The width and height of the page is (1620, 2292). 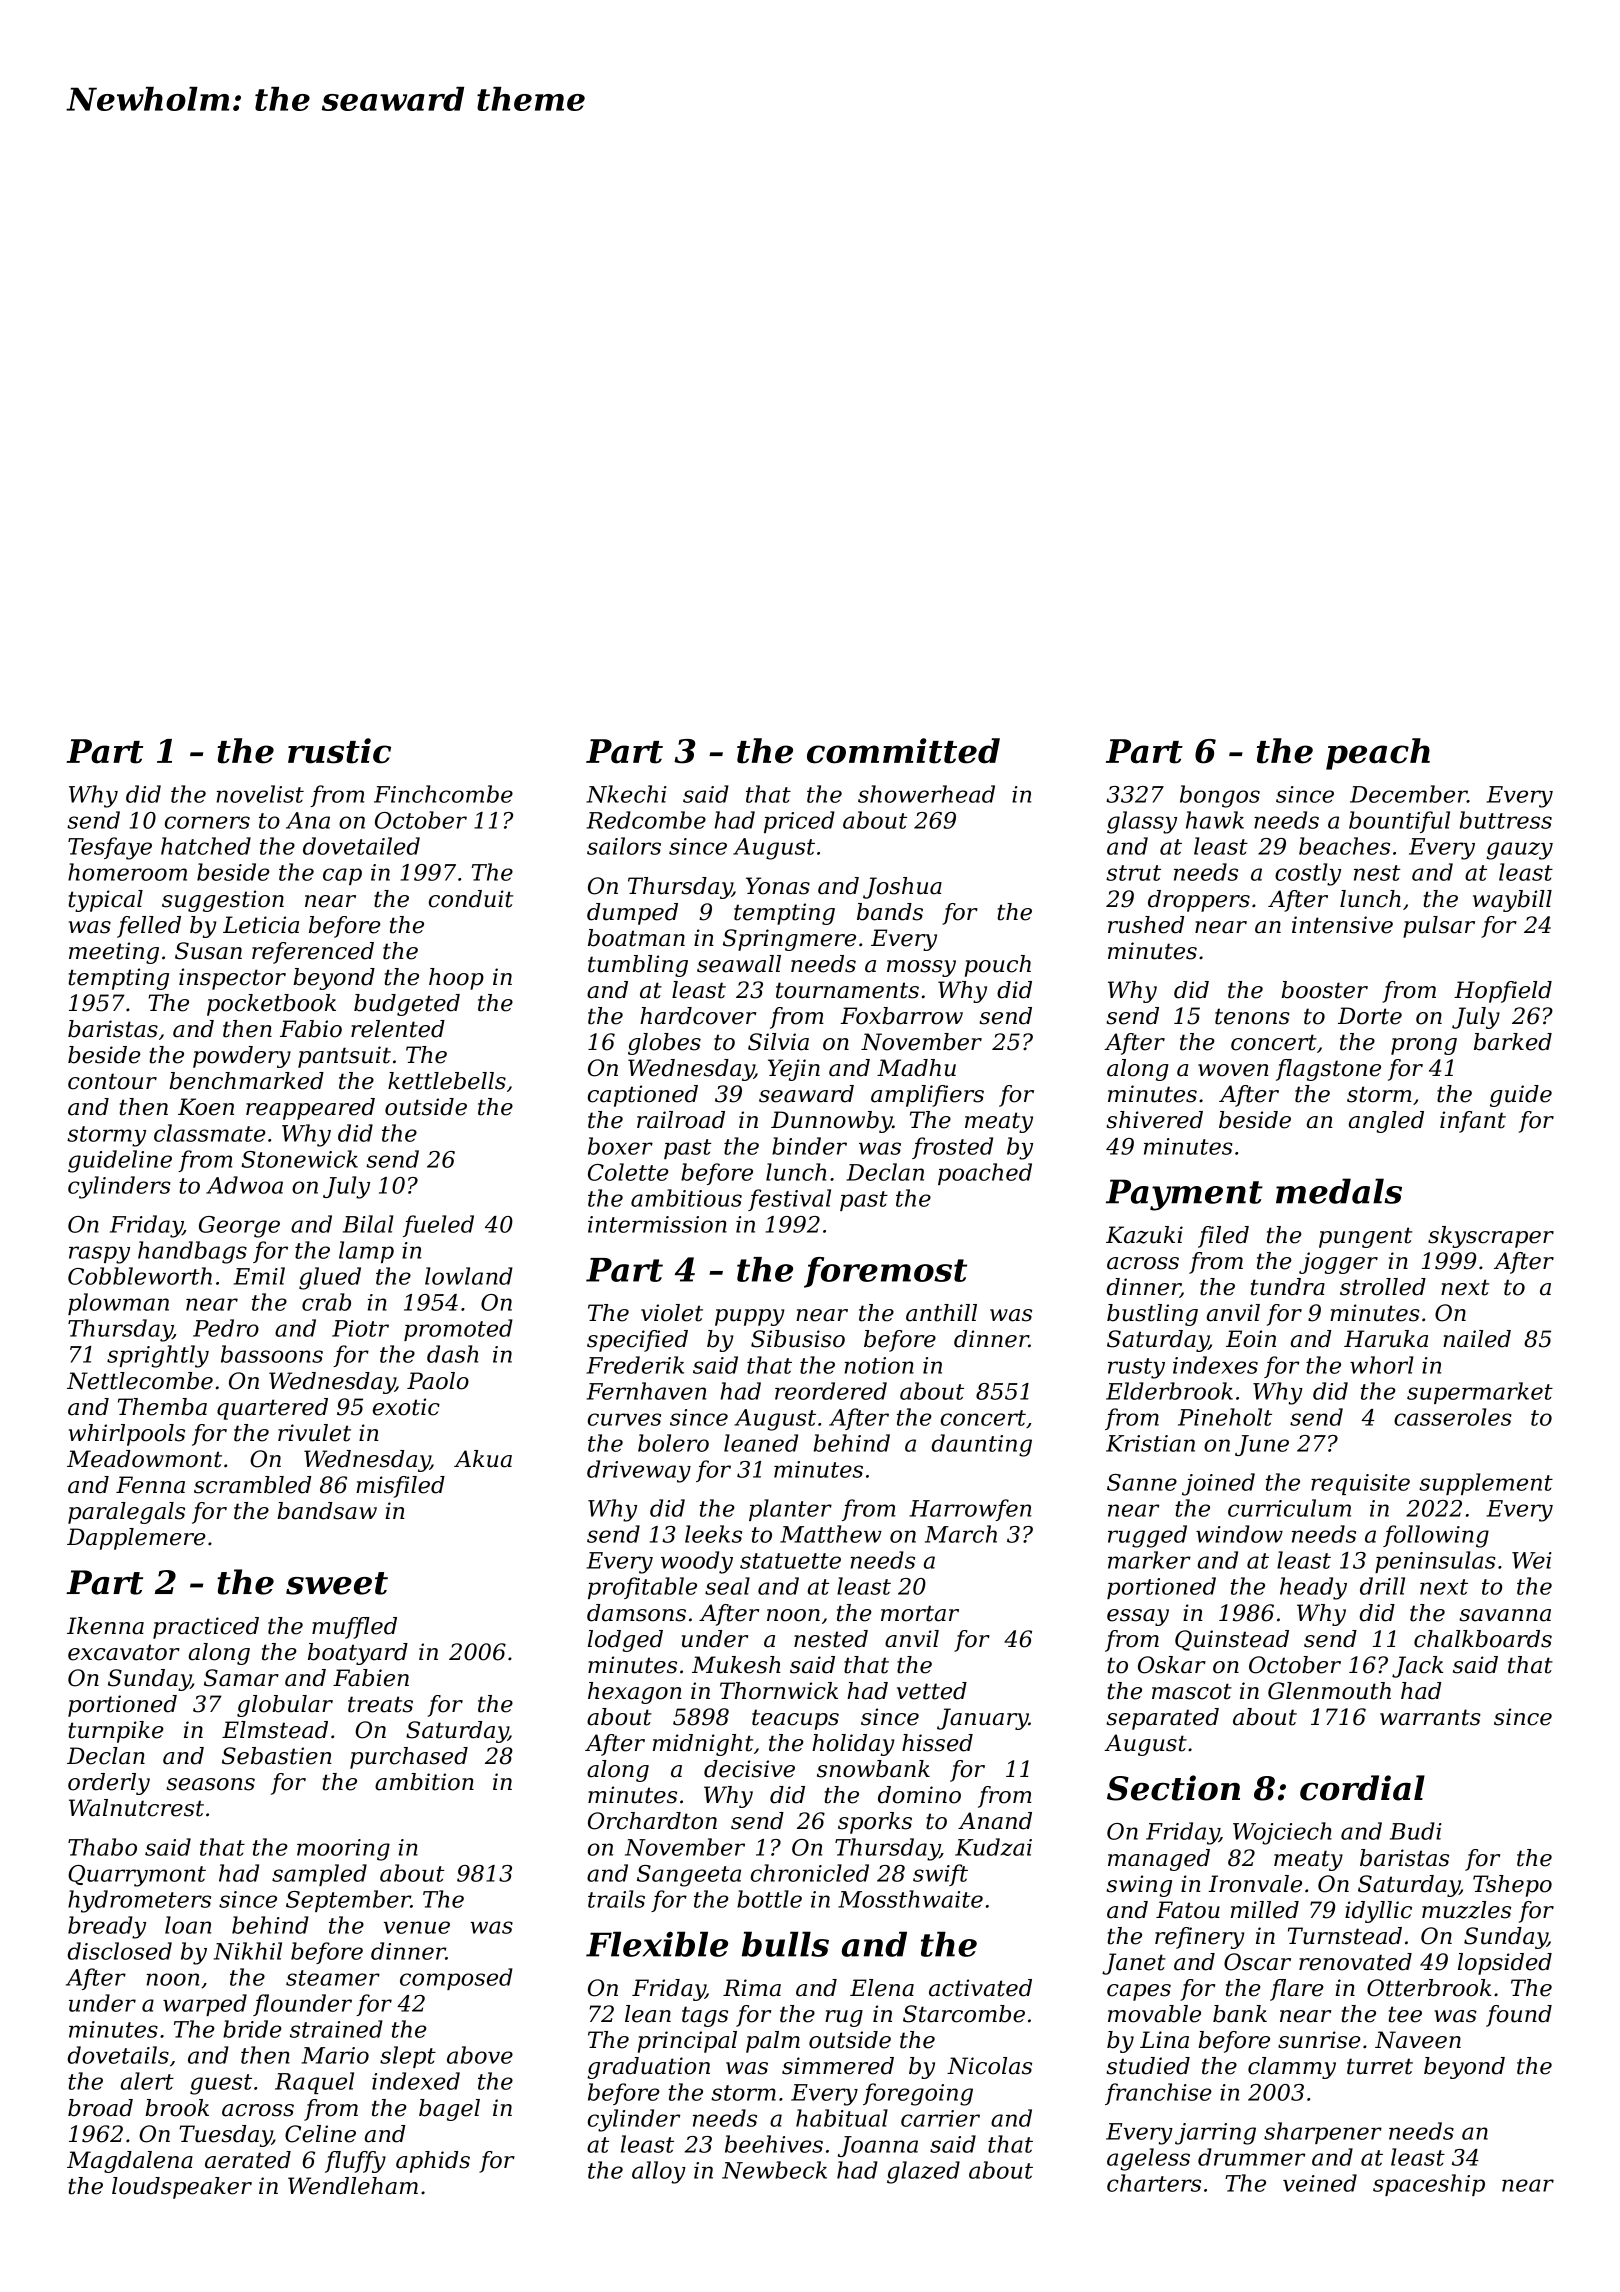 I want to click on tenons, so click(x=1252, y=1016).
